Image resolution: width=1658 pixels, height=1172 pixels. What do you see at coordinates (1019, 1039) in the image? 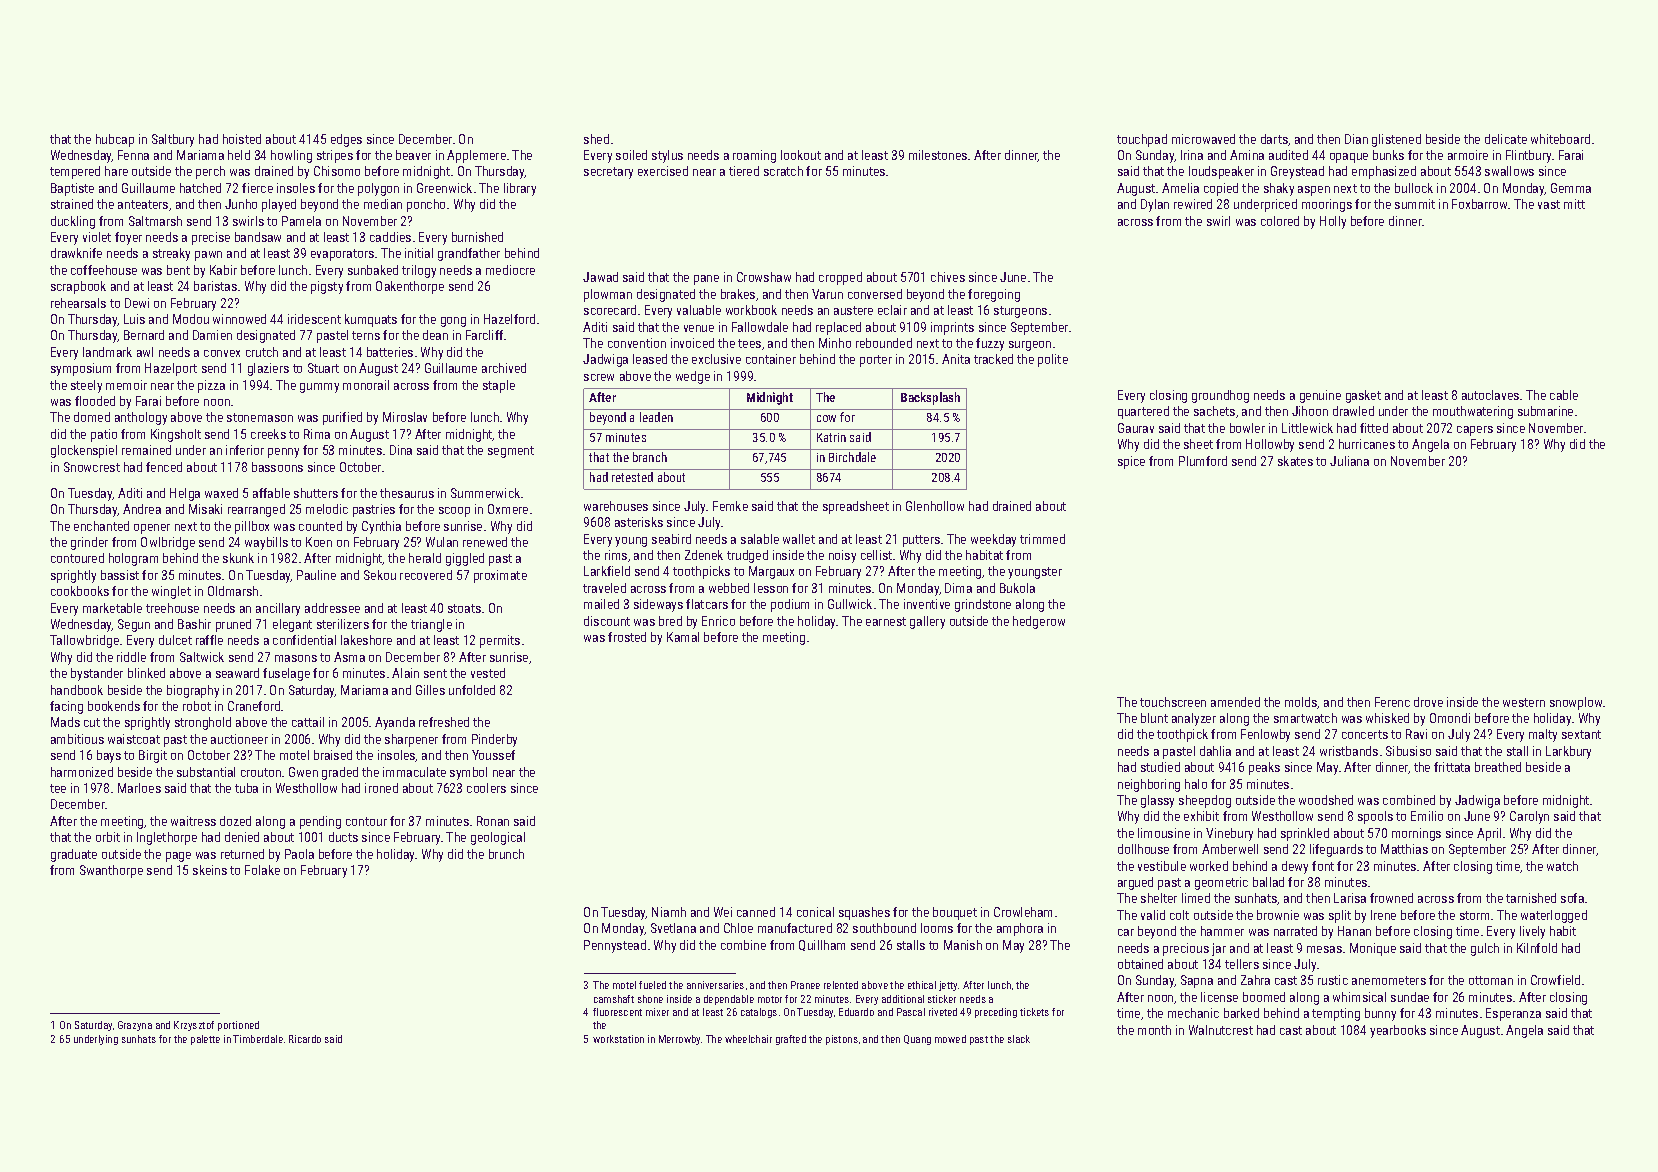
I see `slack` at bounding box center [1019, 1039].
